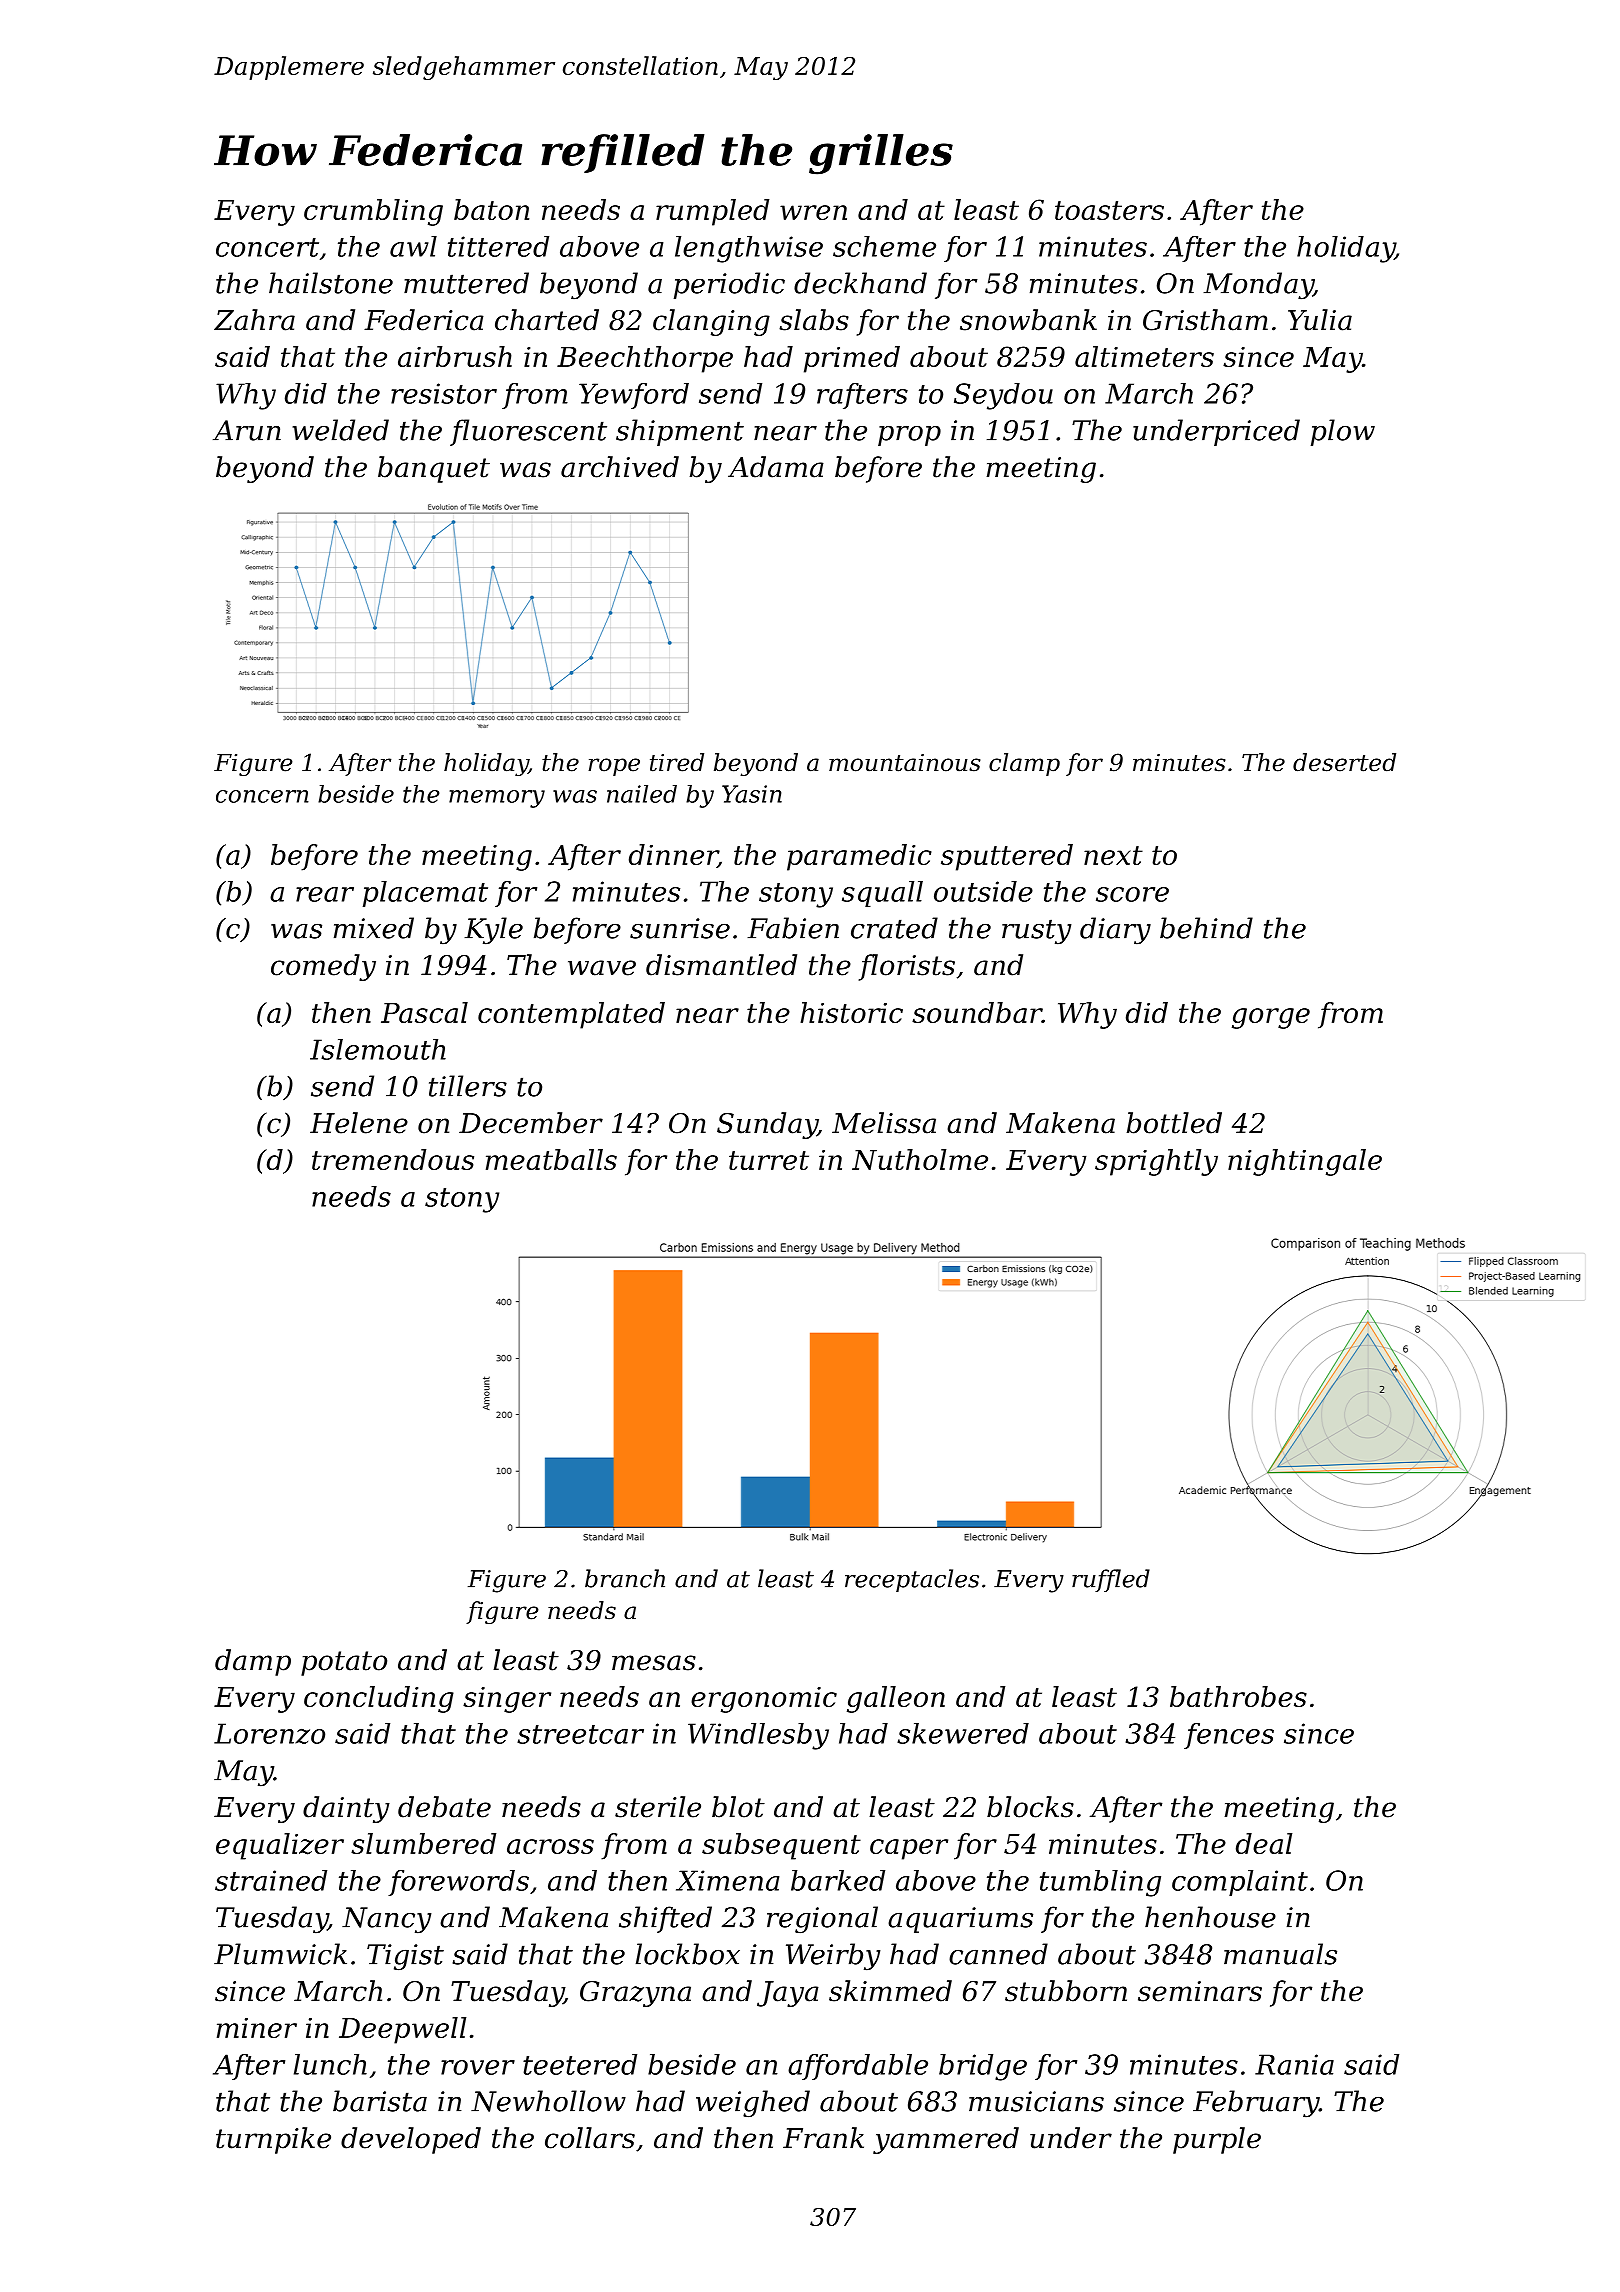  I want to click on branch, so click(625, 1578).
